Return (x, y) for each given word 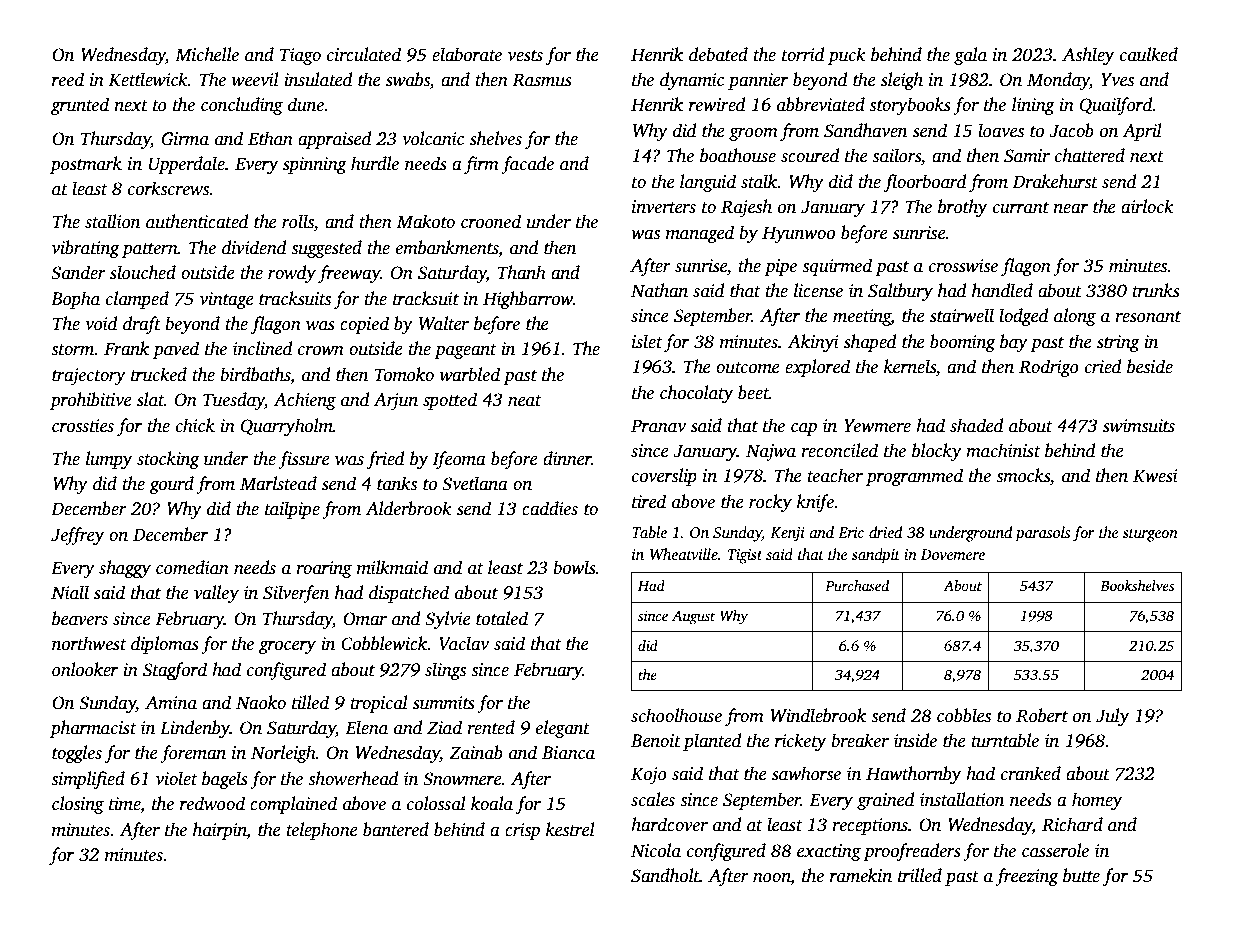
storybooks (910, 106)
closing (78, 805)
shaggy (125, 569)
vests (525, 56)
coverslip (664, 477)
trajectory (89, 376)
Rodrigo (1049, 368)
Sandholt (665, 875)
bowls (574, 567)
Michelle (207, 54)
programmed (914, 477)
